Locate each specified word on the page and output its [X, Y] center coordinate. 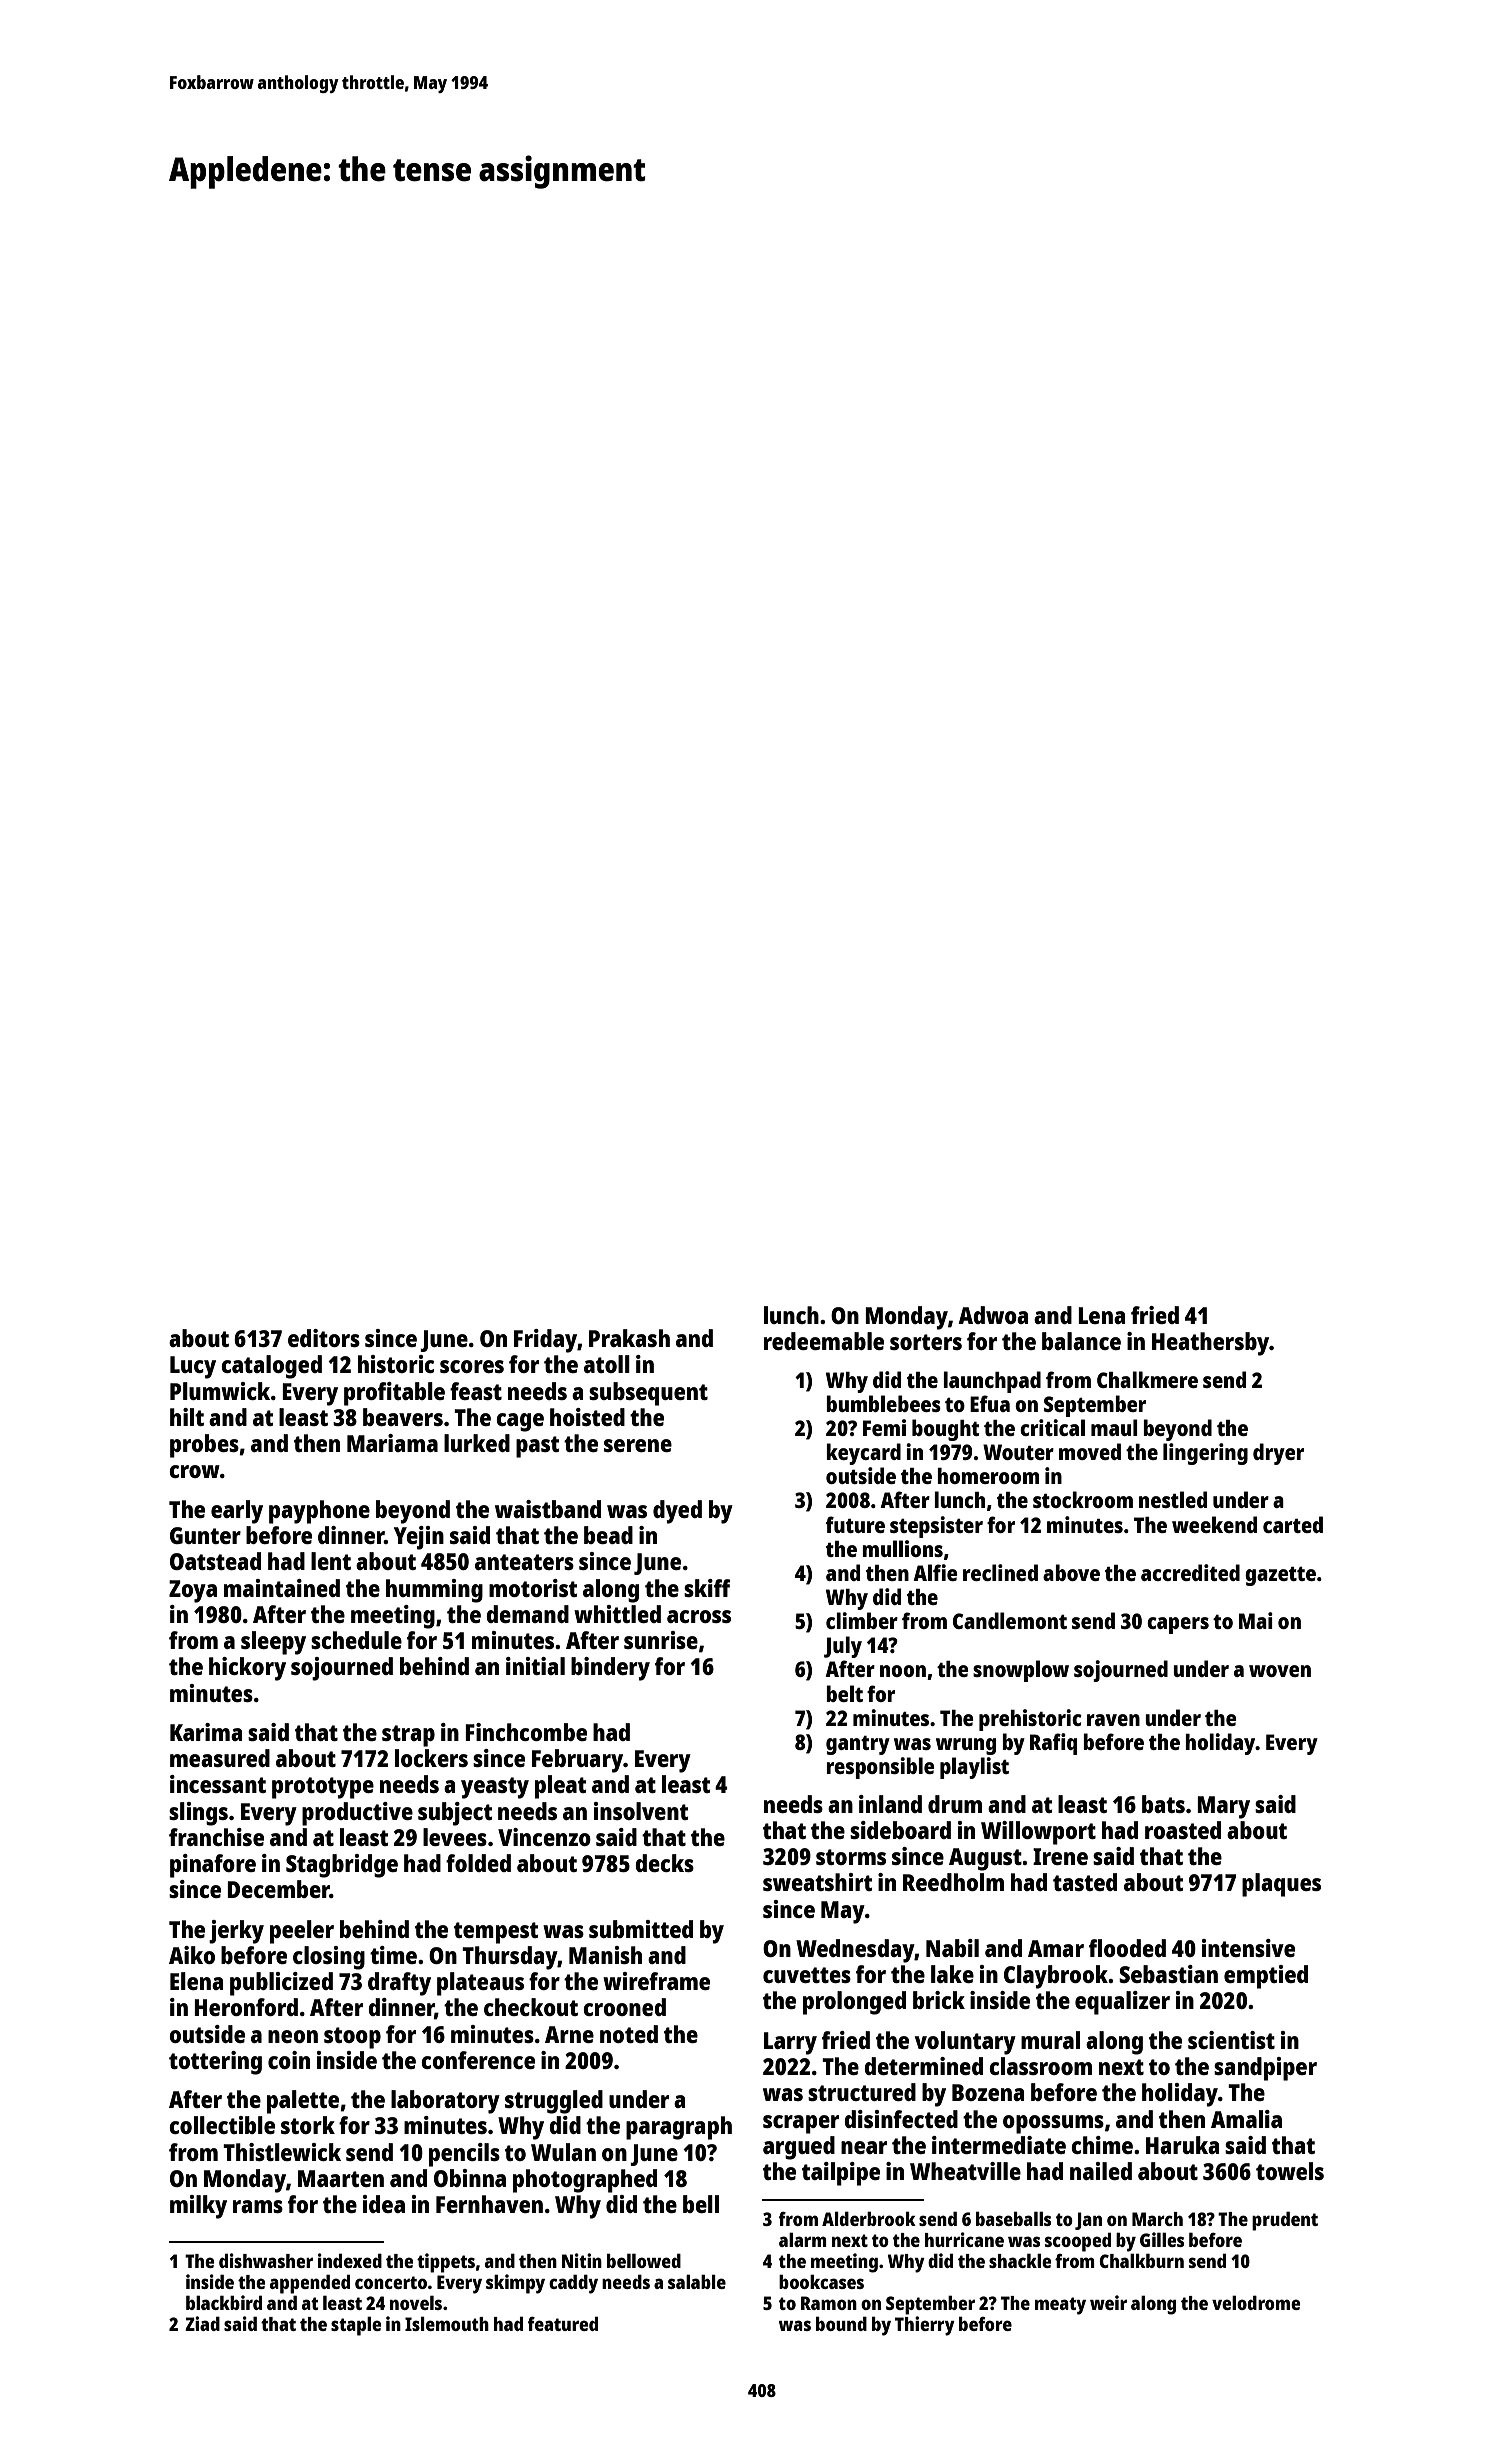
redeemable [824, 1341]
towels [1290, 2171]
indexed [350, 2260]
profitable [394, 1394]
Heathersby [1210, 1344]
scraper [801, 2124]
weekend [1214, 1524]
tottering [215, 2063]
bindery [610, 1669]
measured [220, 1758]
